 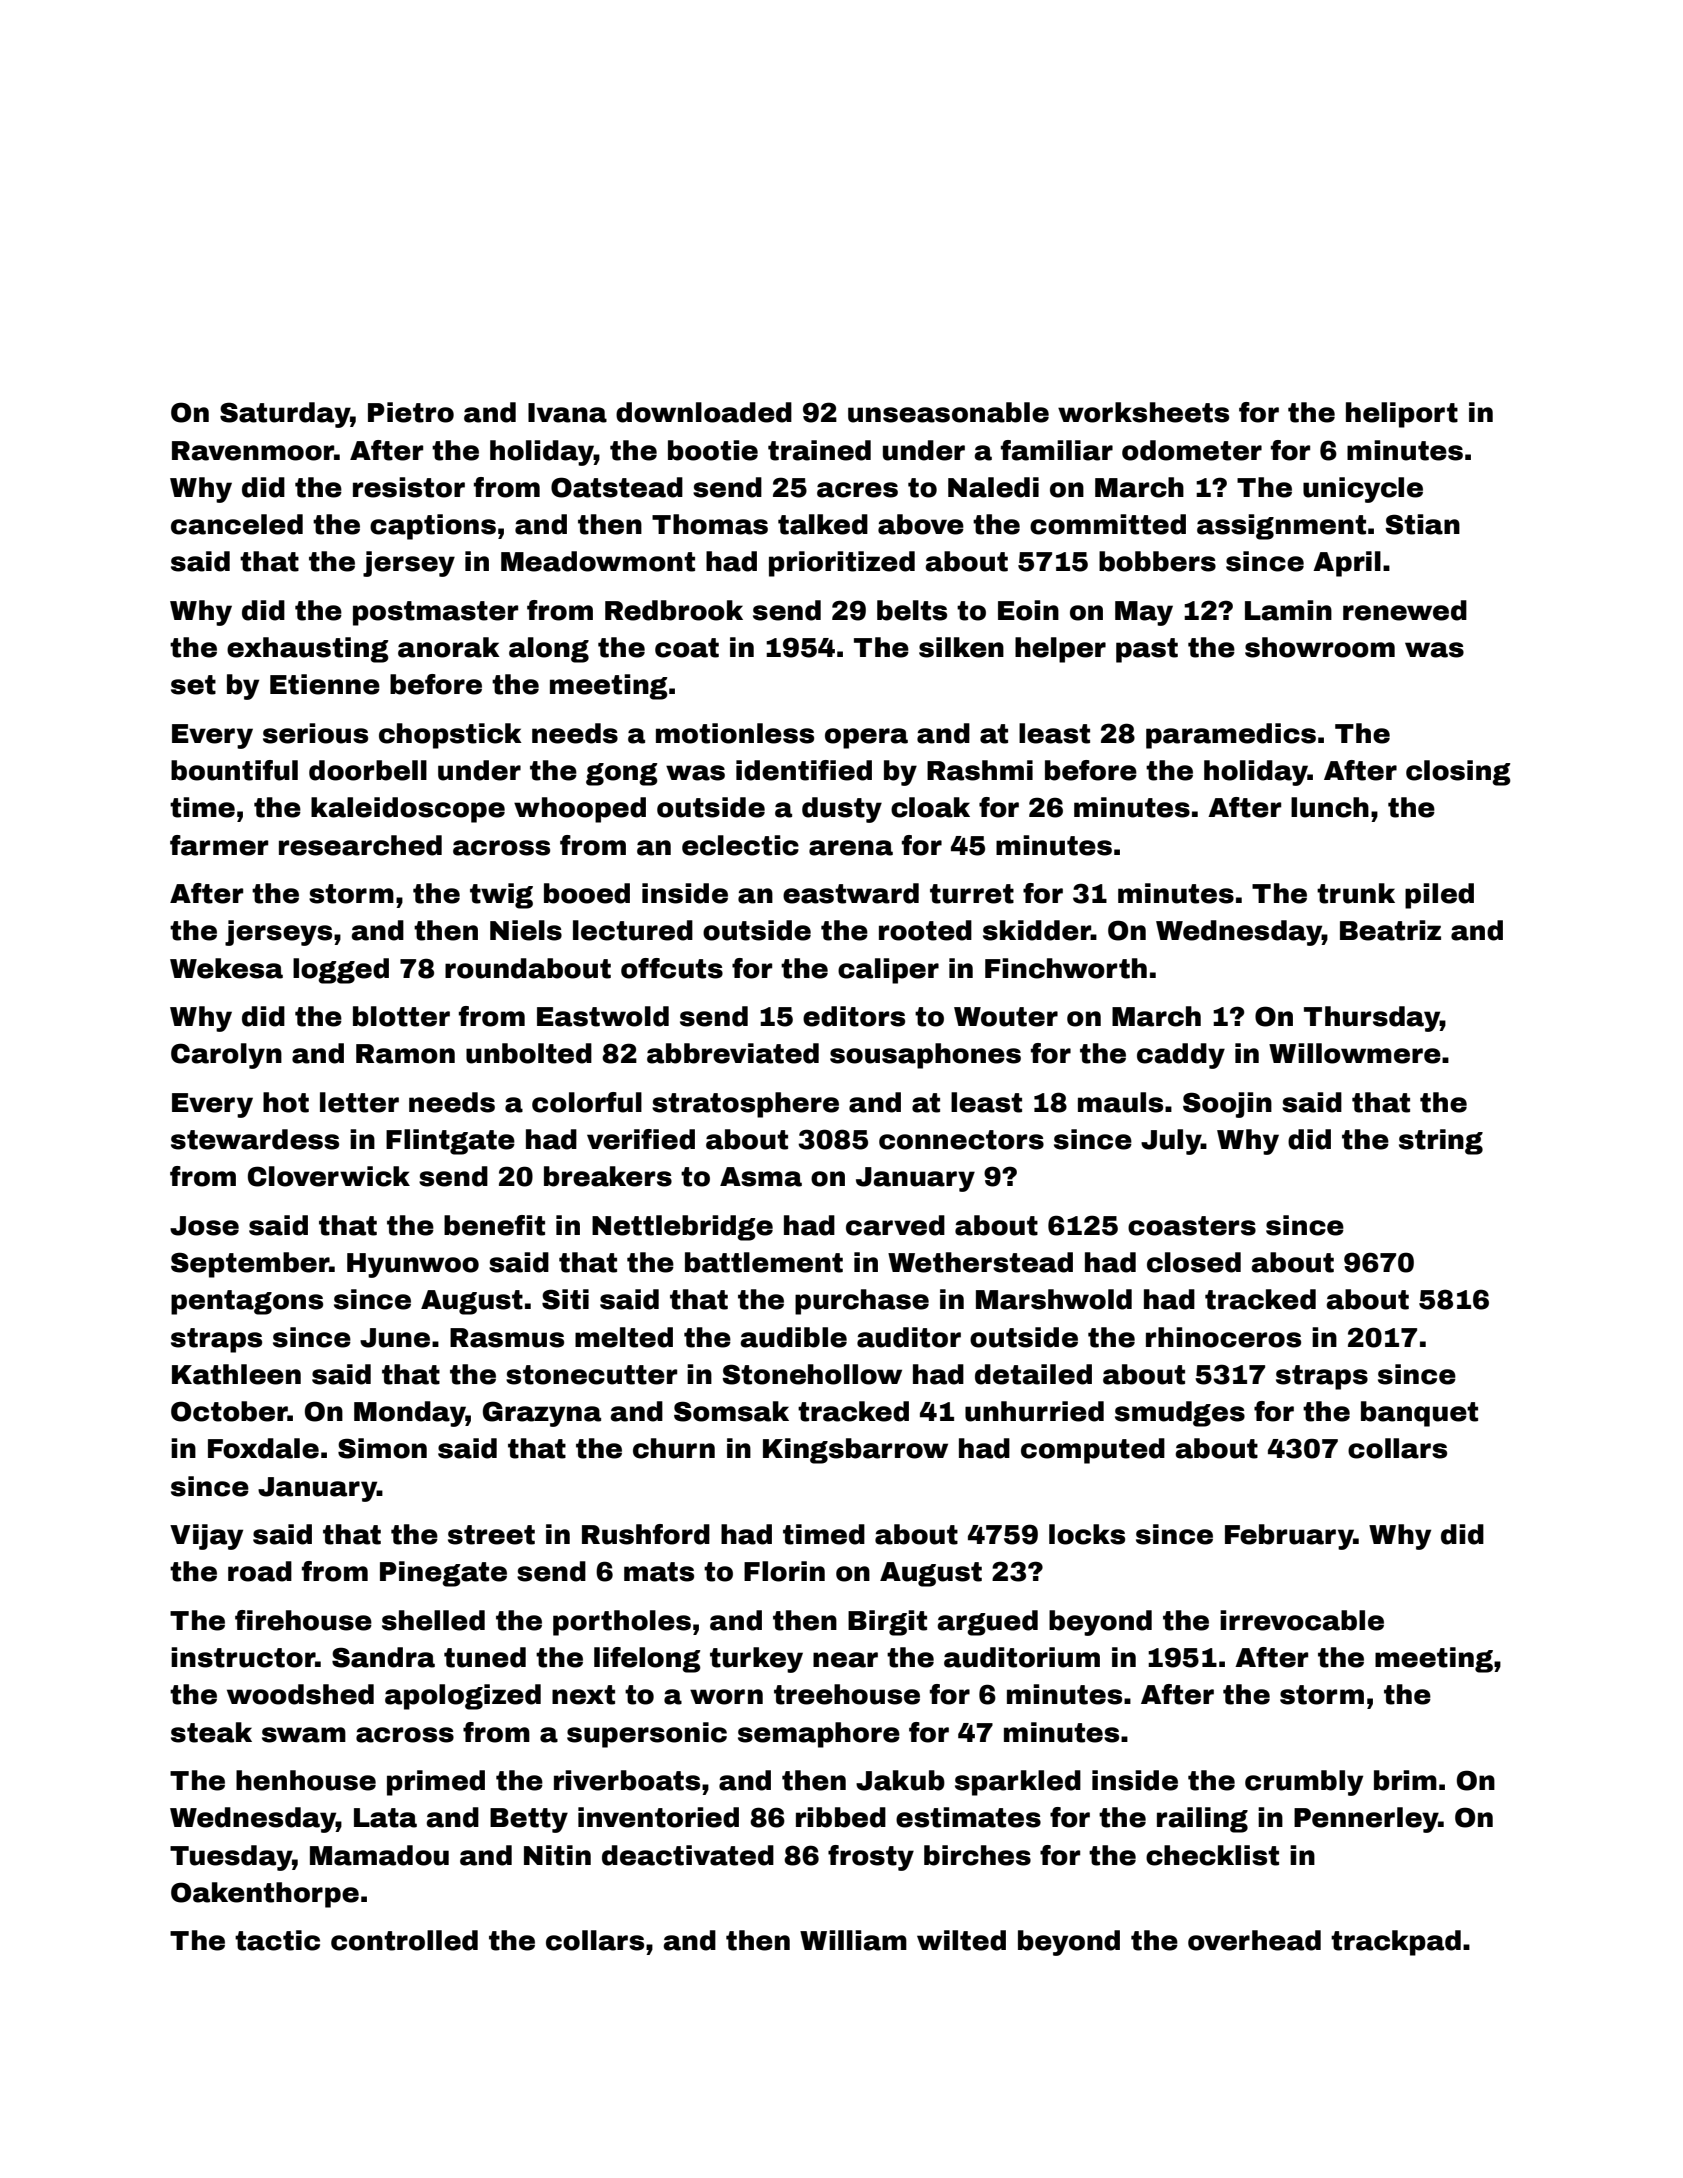 What do you see at coordinates (1402, 415) in the page?
I see `heliport` at bounding box center [1402, 415].
